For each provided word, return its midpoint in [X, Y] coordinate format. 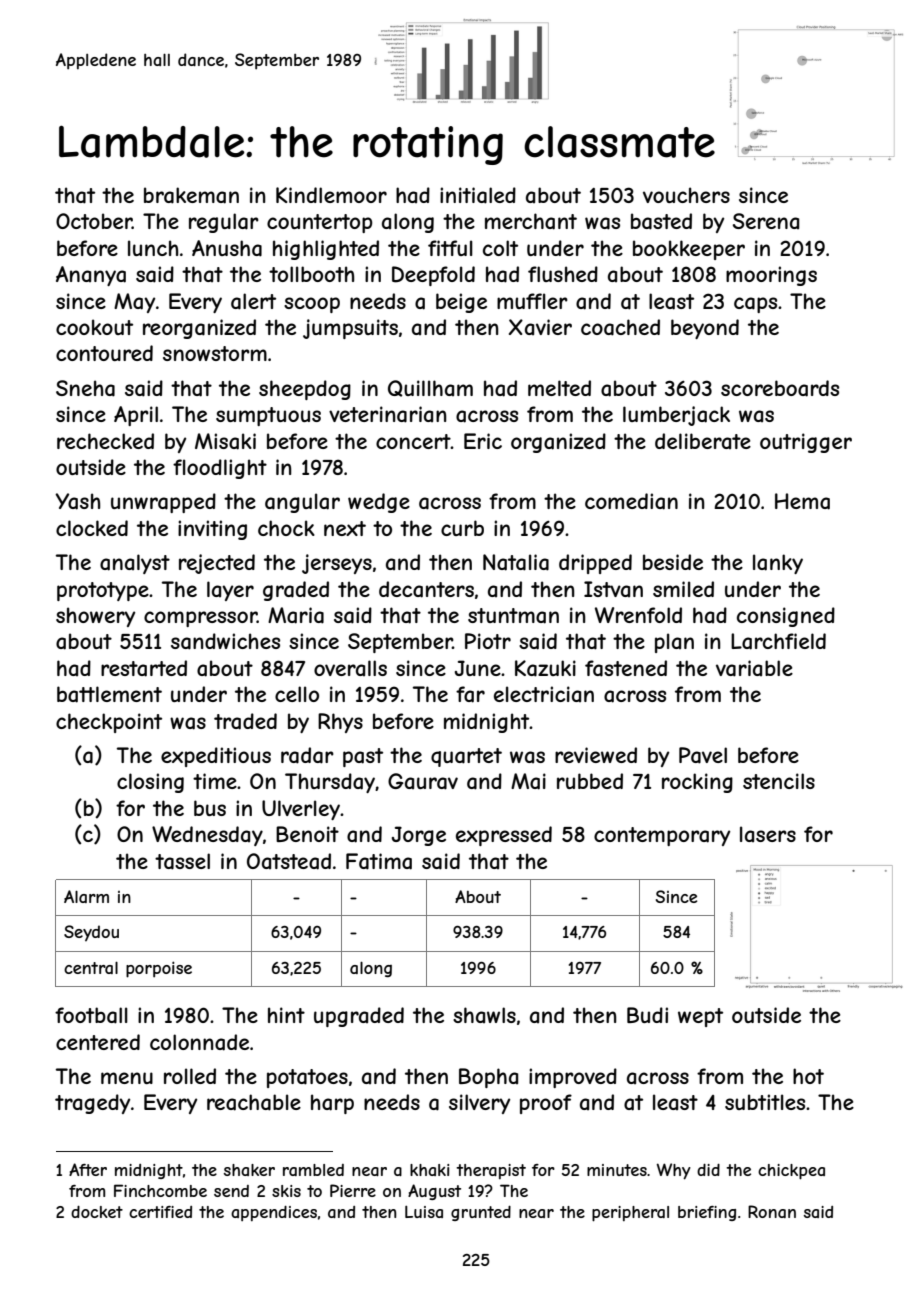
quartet [466, 757]
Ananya [91, 276]
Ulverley [301, 810]
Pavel [703, 755]
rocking [697, 783]
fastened [626, 668]
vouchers [686, 195]
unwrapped [163, 503]
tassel [182, 861]
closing [150, 783]
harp [332, 1104]
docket [97, 1212]
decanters [426, 589]
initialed [478, 195]
